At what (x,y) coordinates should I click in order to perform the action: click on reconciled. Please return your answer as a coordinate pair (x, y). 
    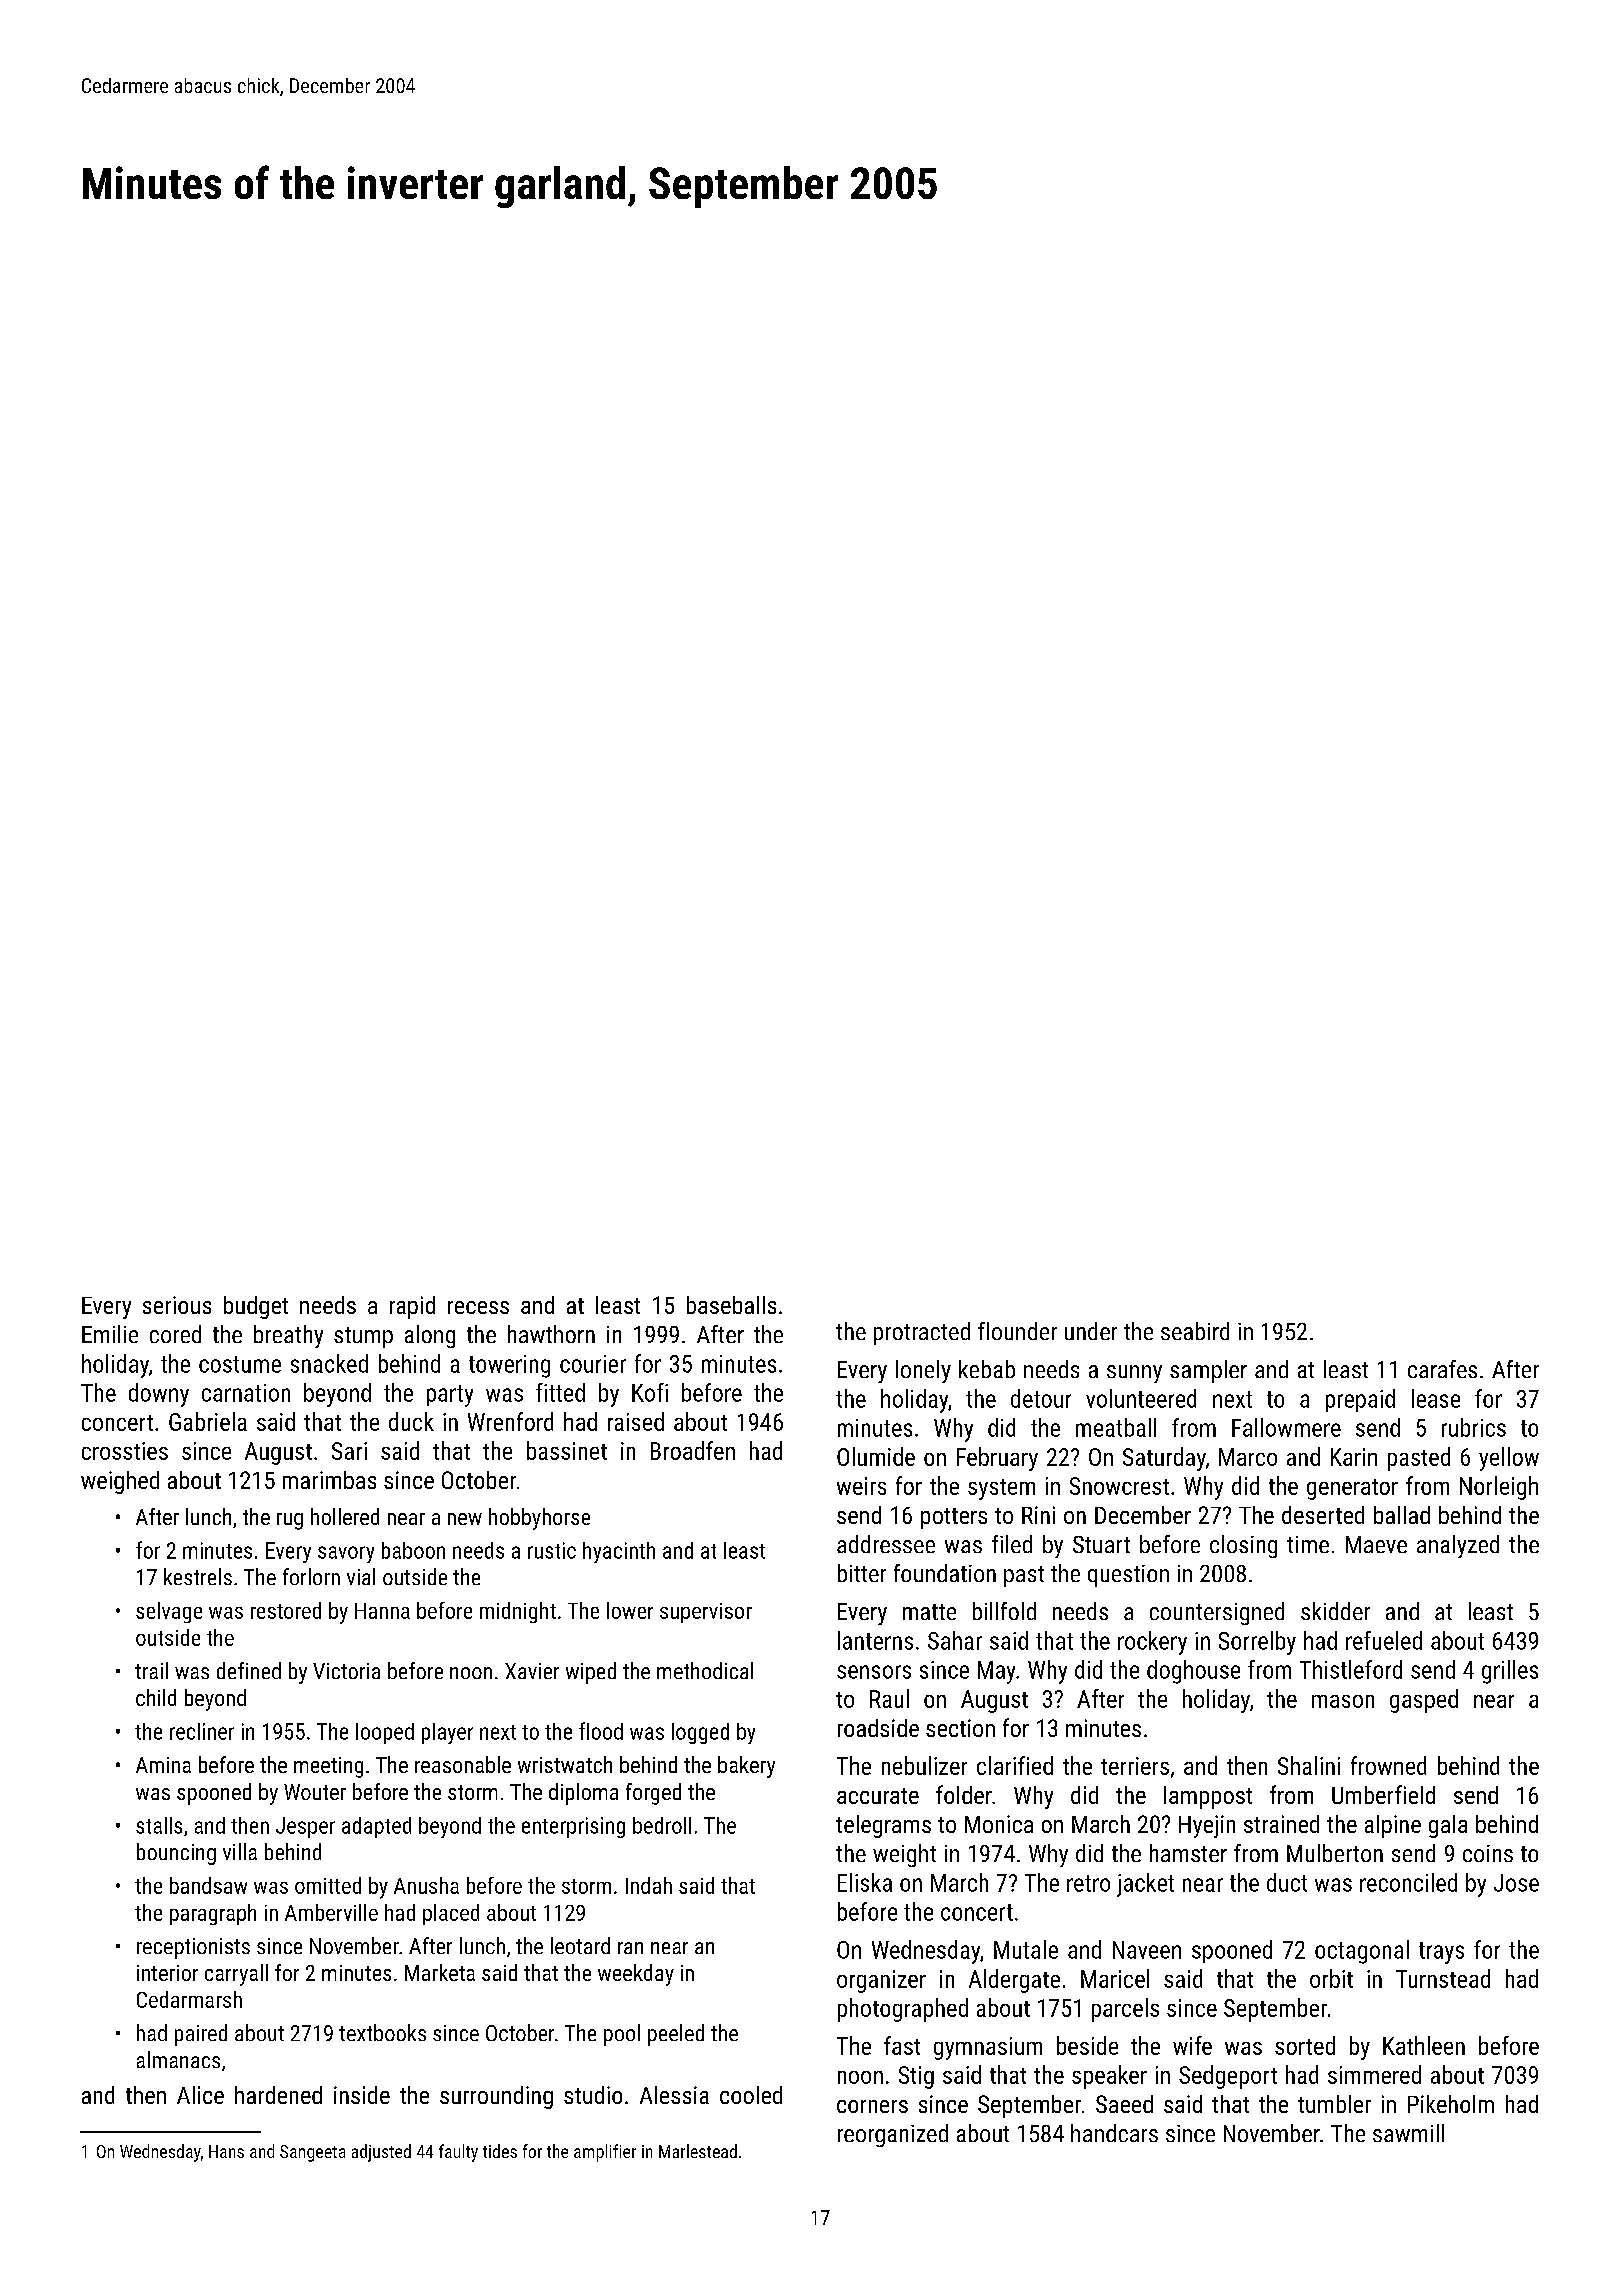
    Looking at the image, I should click on (1408, 1882).
